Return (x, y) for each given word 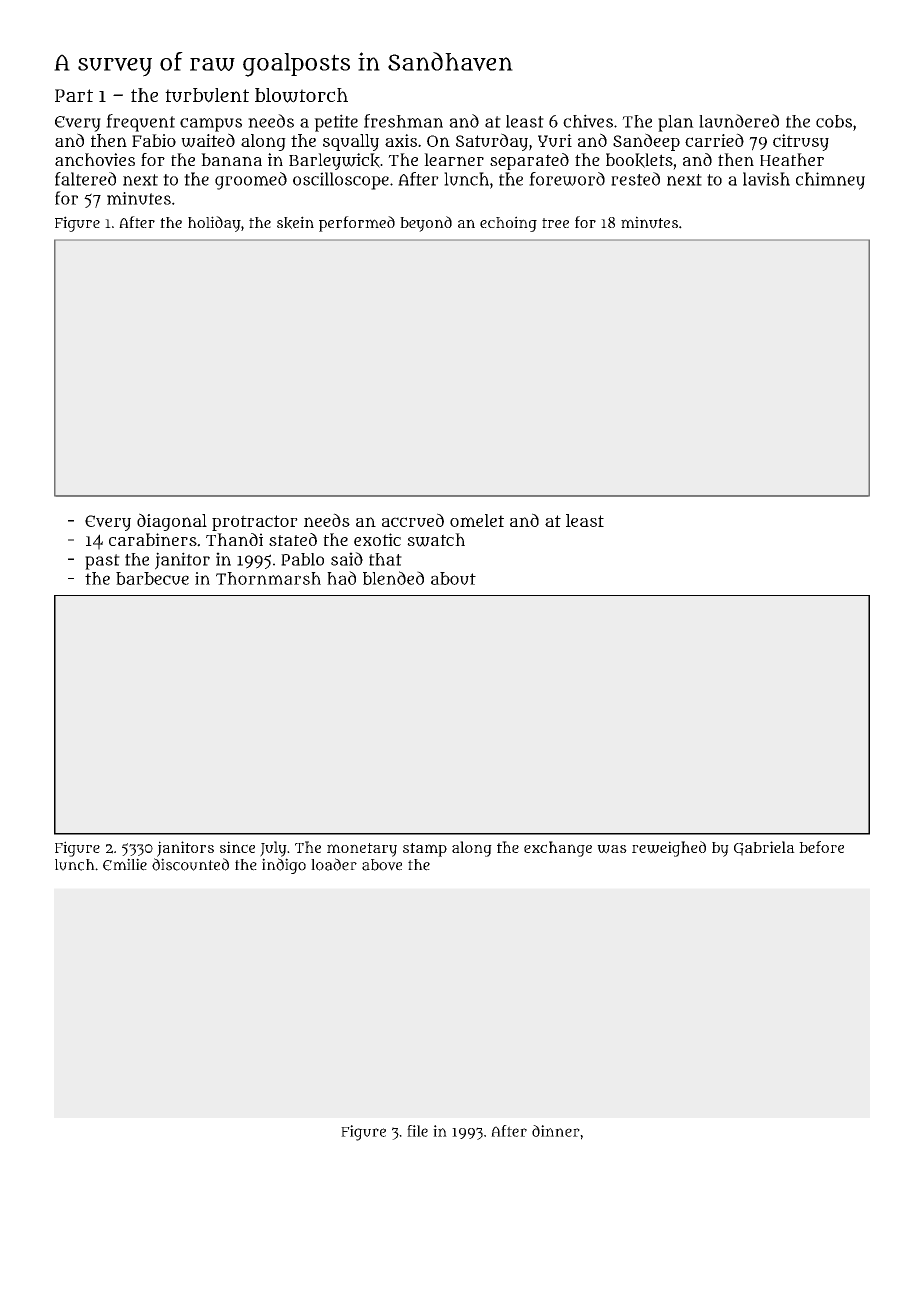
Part (74, 95)
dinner (556, 1131)
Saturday (492, 142)
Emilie (125, 864)
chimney (830, 181)
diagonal (172, 522)
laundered (739, 121)
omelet (477, 520)
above (382, 865)
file (417, 1131)
